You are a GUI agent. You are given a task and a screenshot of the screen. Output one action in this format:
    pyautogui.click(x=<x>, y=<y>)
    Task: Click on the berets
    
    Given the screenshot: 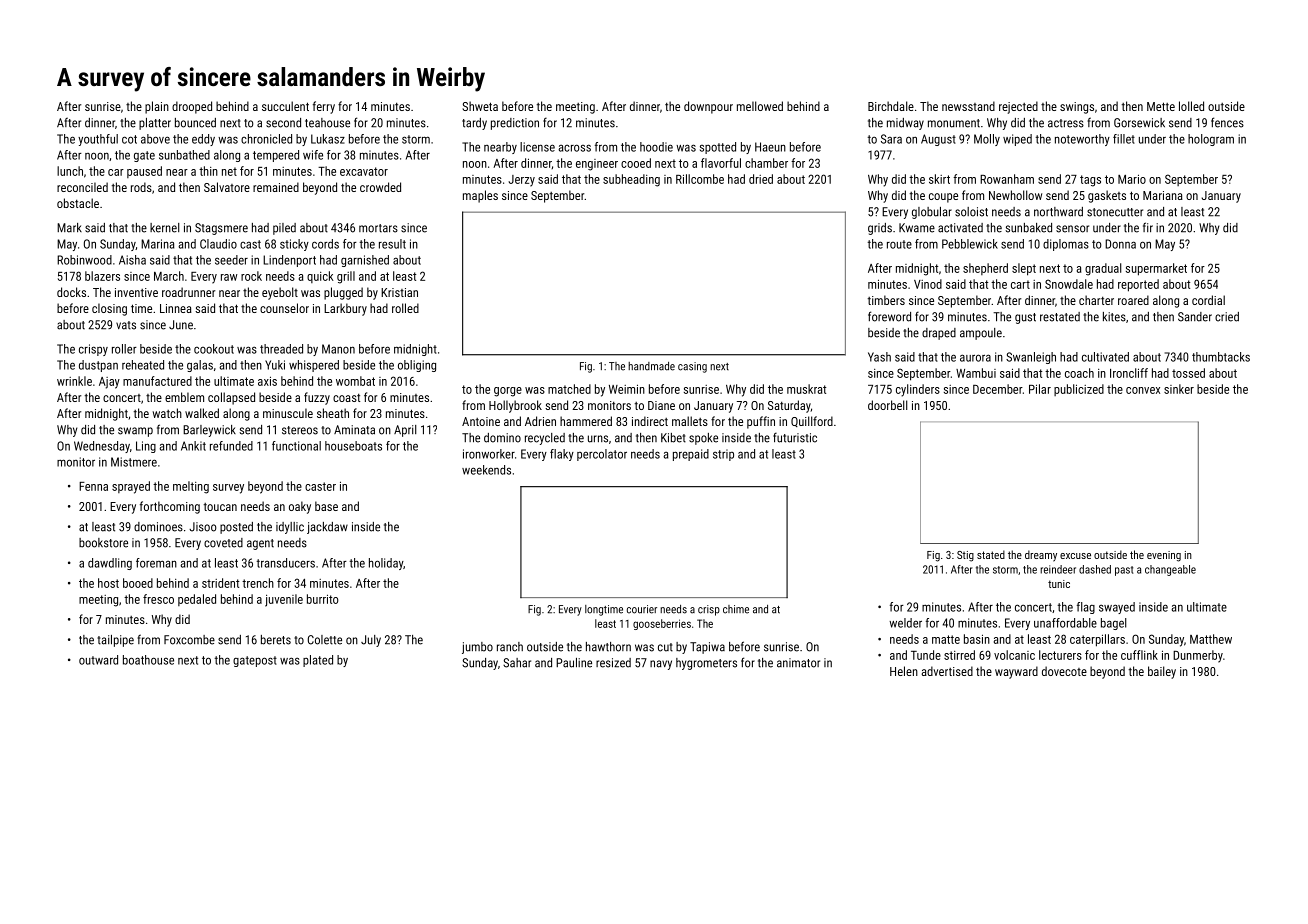 What is the action you would take?
    pyautogui.click(x=276, y=640)
